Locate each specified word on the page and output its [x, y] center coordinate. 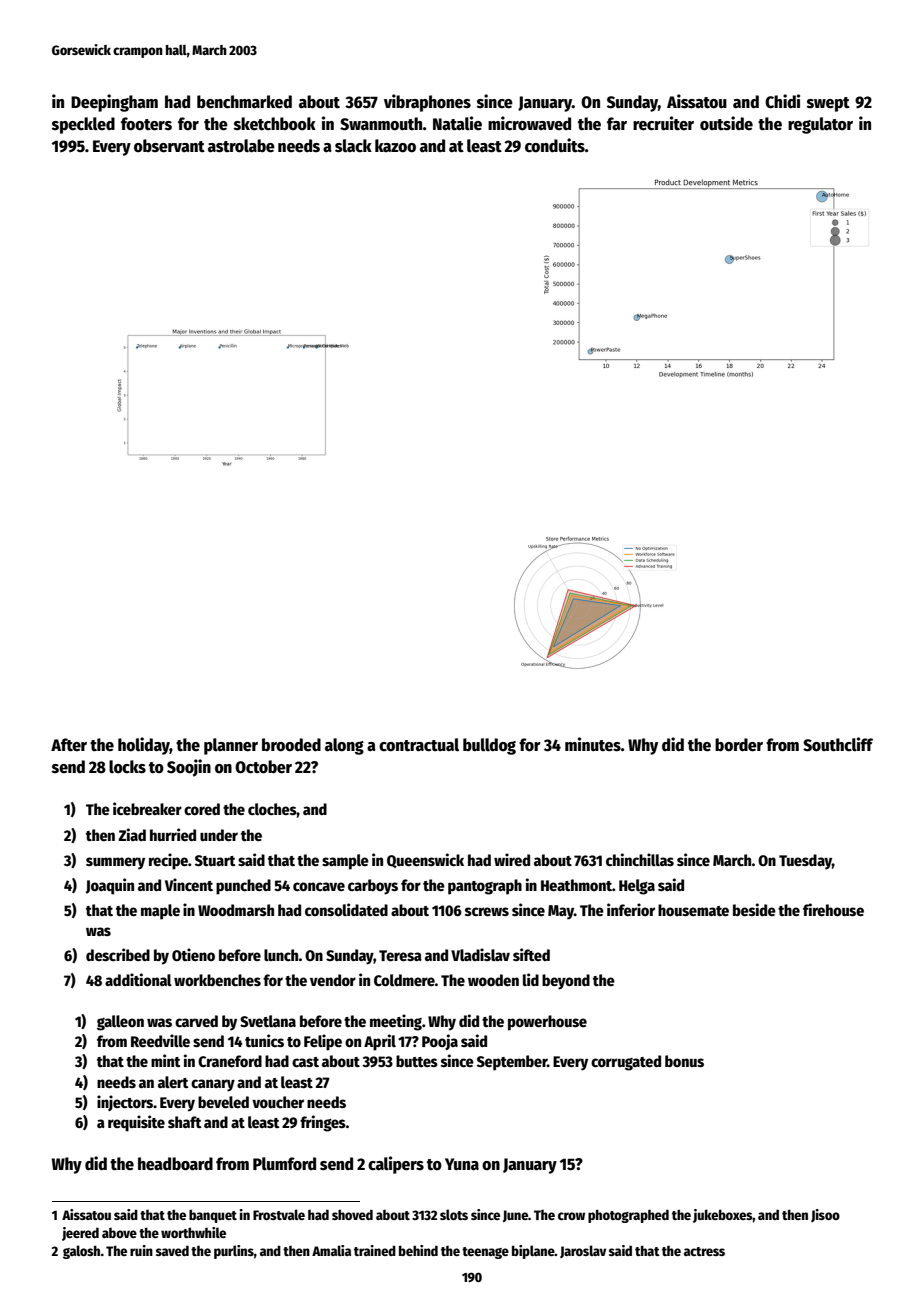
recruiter [663, 123]
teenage [485, 1253]
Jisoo [825, 1215]
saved [172, 1251]
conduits [555, 145]
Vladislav [480, 954]
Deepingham [114, 103]
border [739, 745]
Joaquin [110, 886]
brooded [291, 745]
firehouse [833, 909]
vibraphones [427, 103]
